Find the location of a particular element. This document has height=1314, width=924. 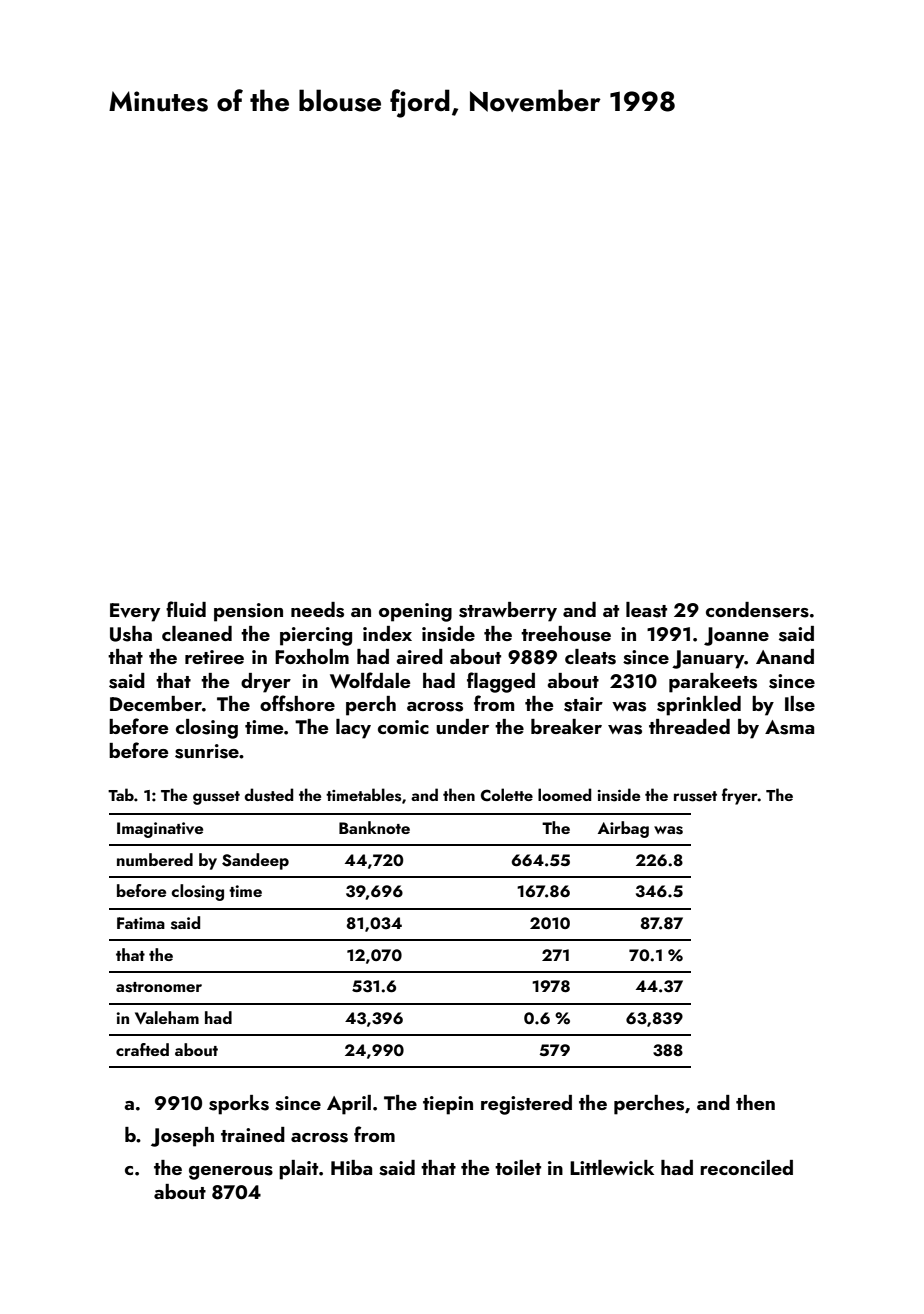

crafted is located at coordinates (142, 1049).
